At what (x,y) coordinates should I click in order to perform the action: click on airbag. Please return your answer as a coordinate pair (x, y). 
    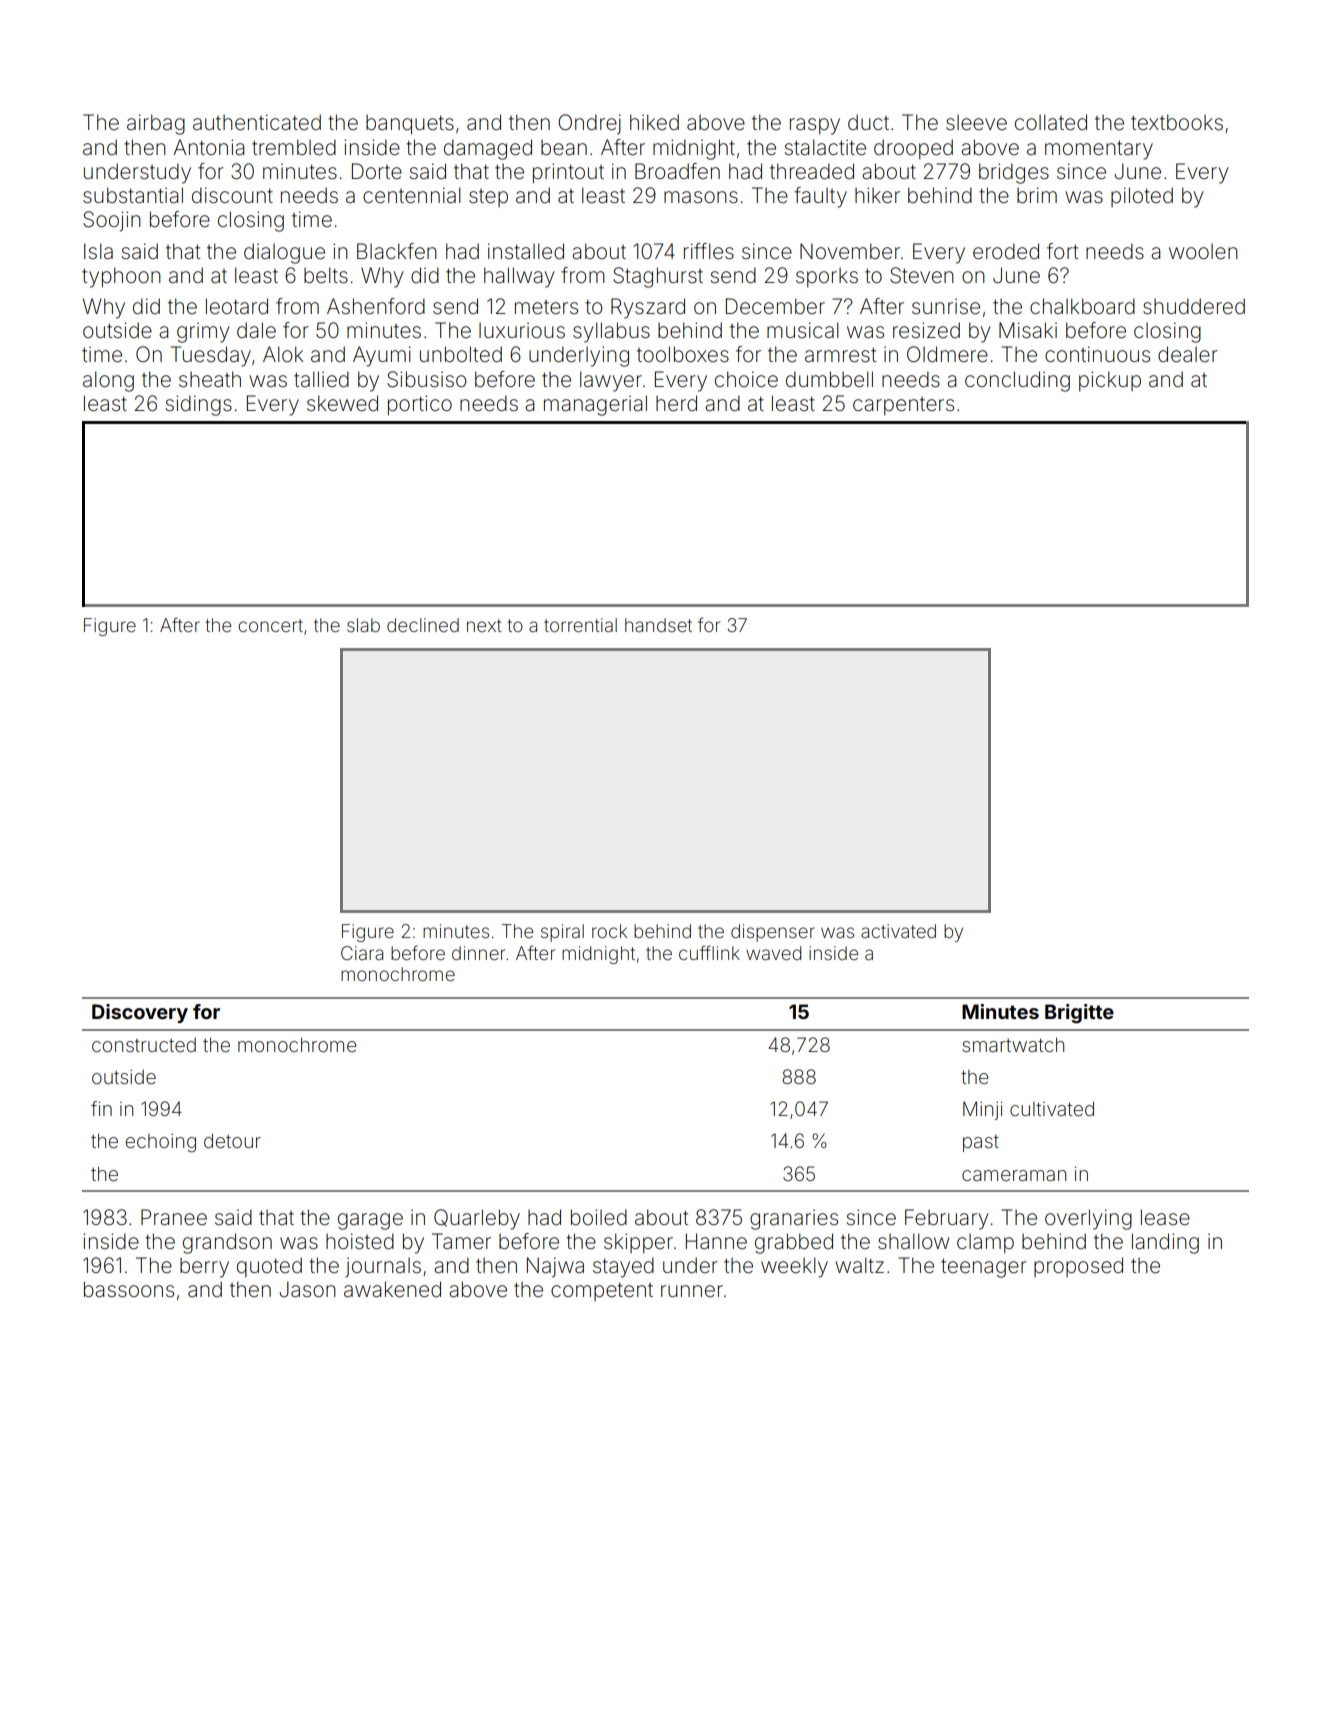
    Looking at the image, I should click on (156, 124).
